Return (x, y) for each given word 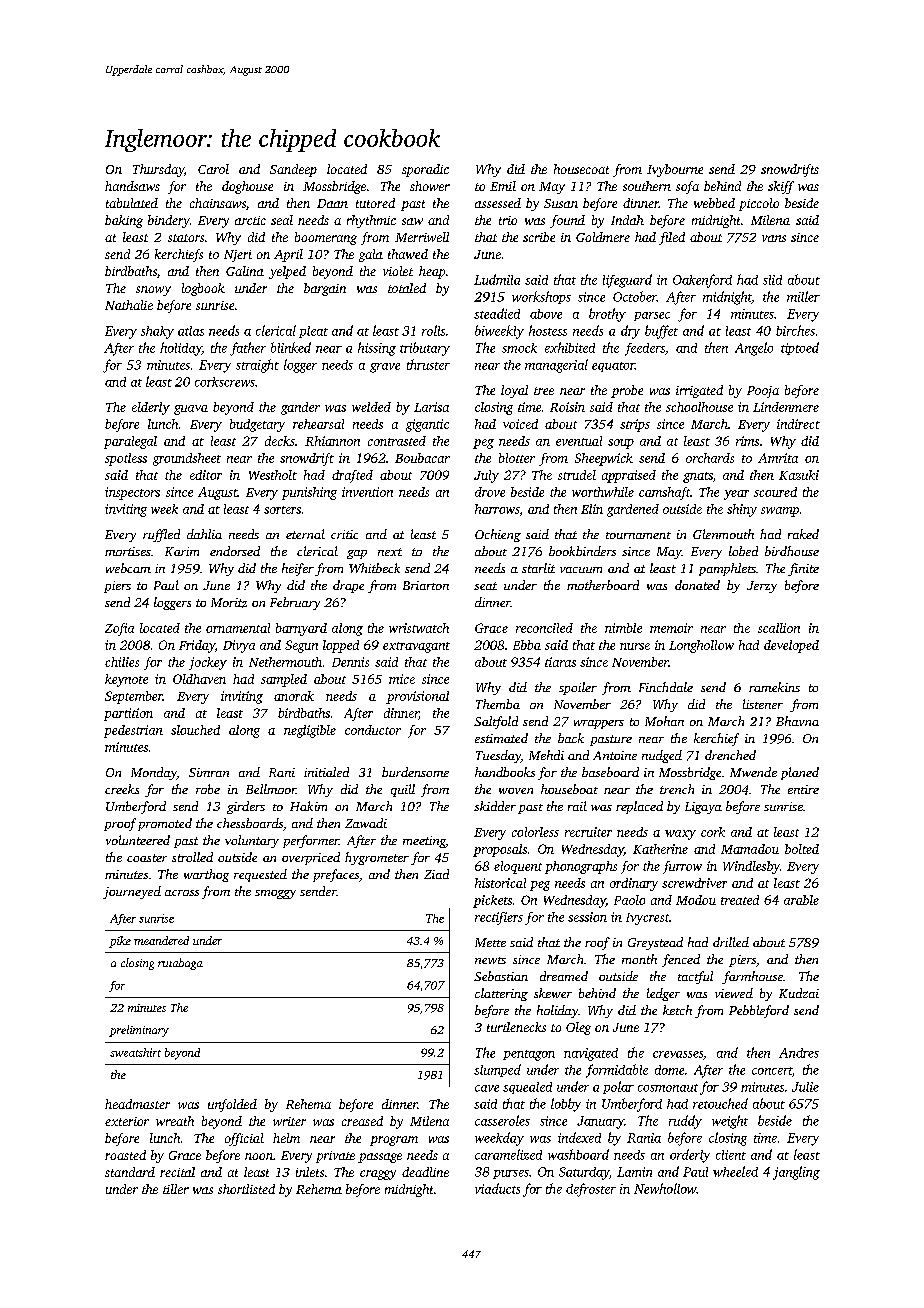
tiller (176, 1189)
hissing (377, 349)
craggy (378, 1175)
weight (730, 1122)
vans (774, 238)
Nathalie (129, 305)
